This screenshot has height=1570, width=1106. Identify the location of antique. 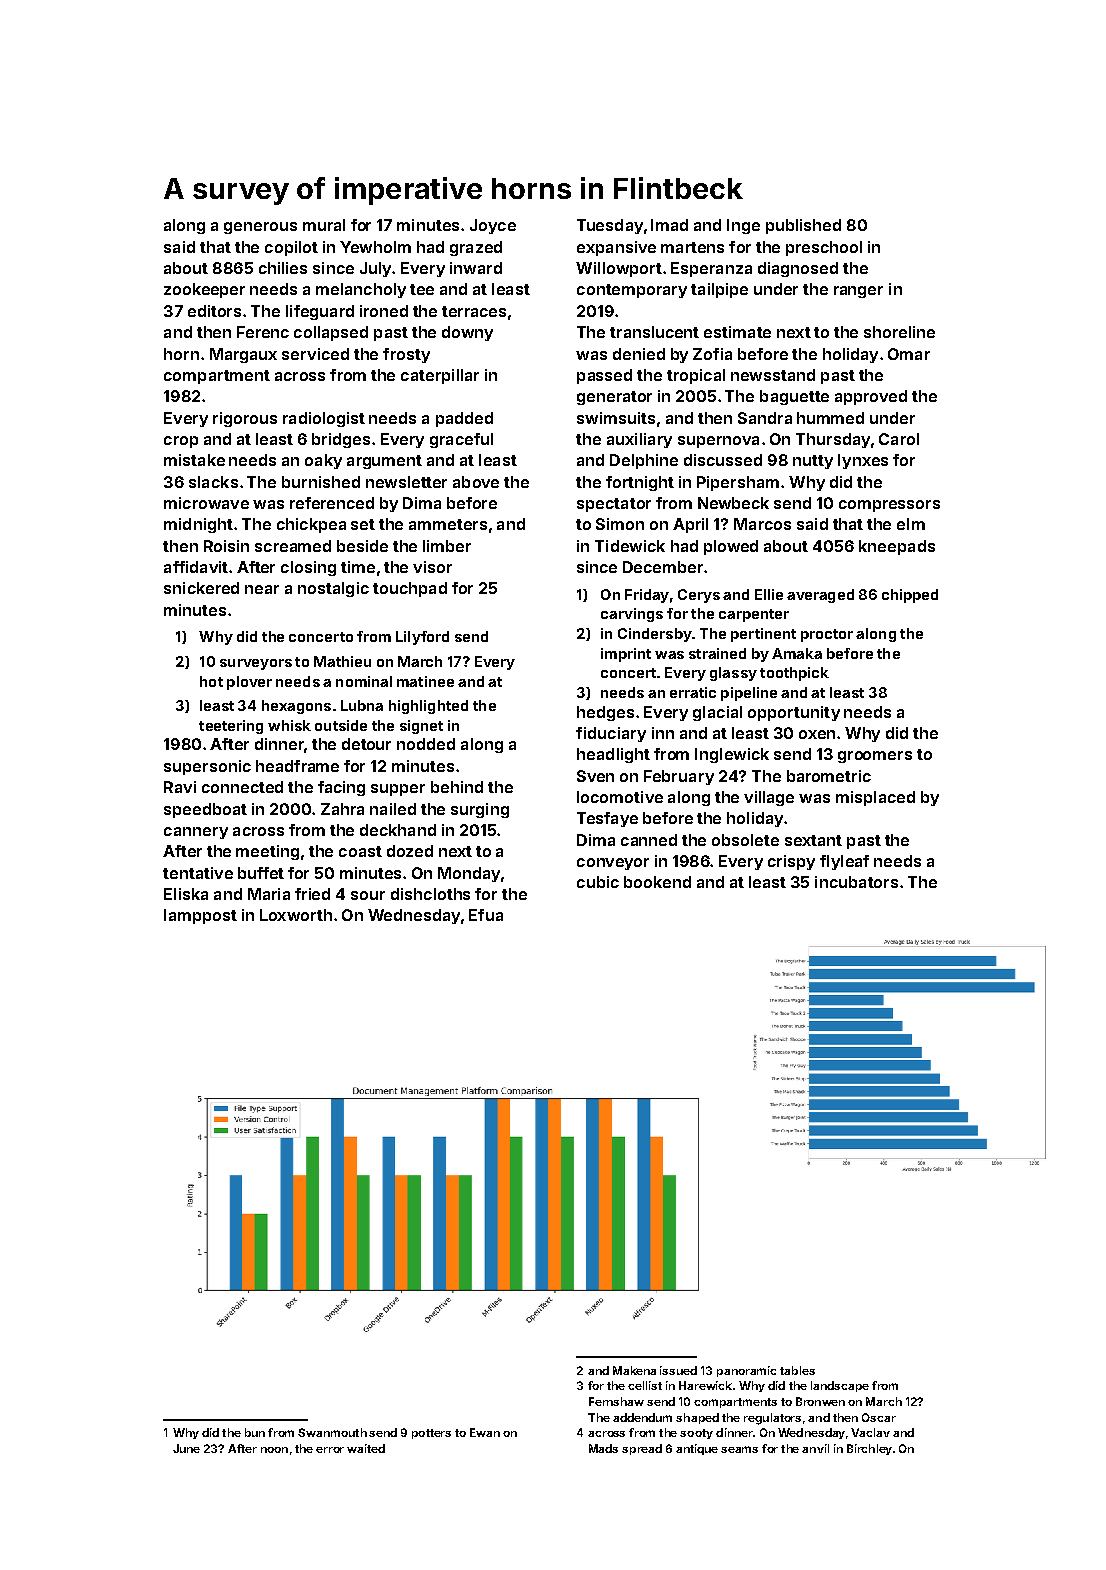
(697, 1449).
